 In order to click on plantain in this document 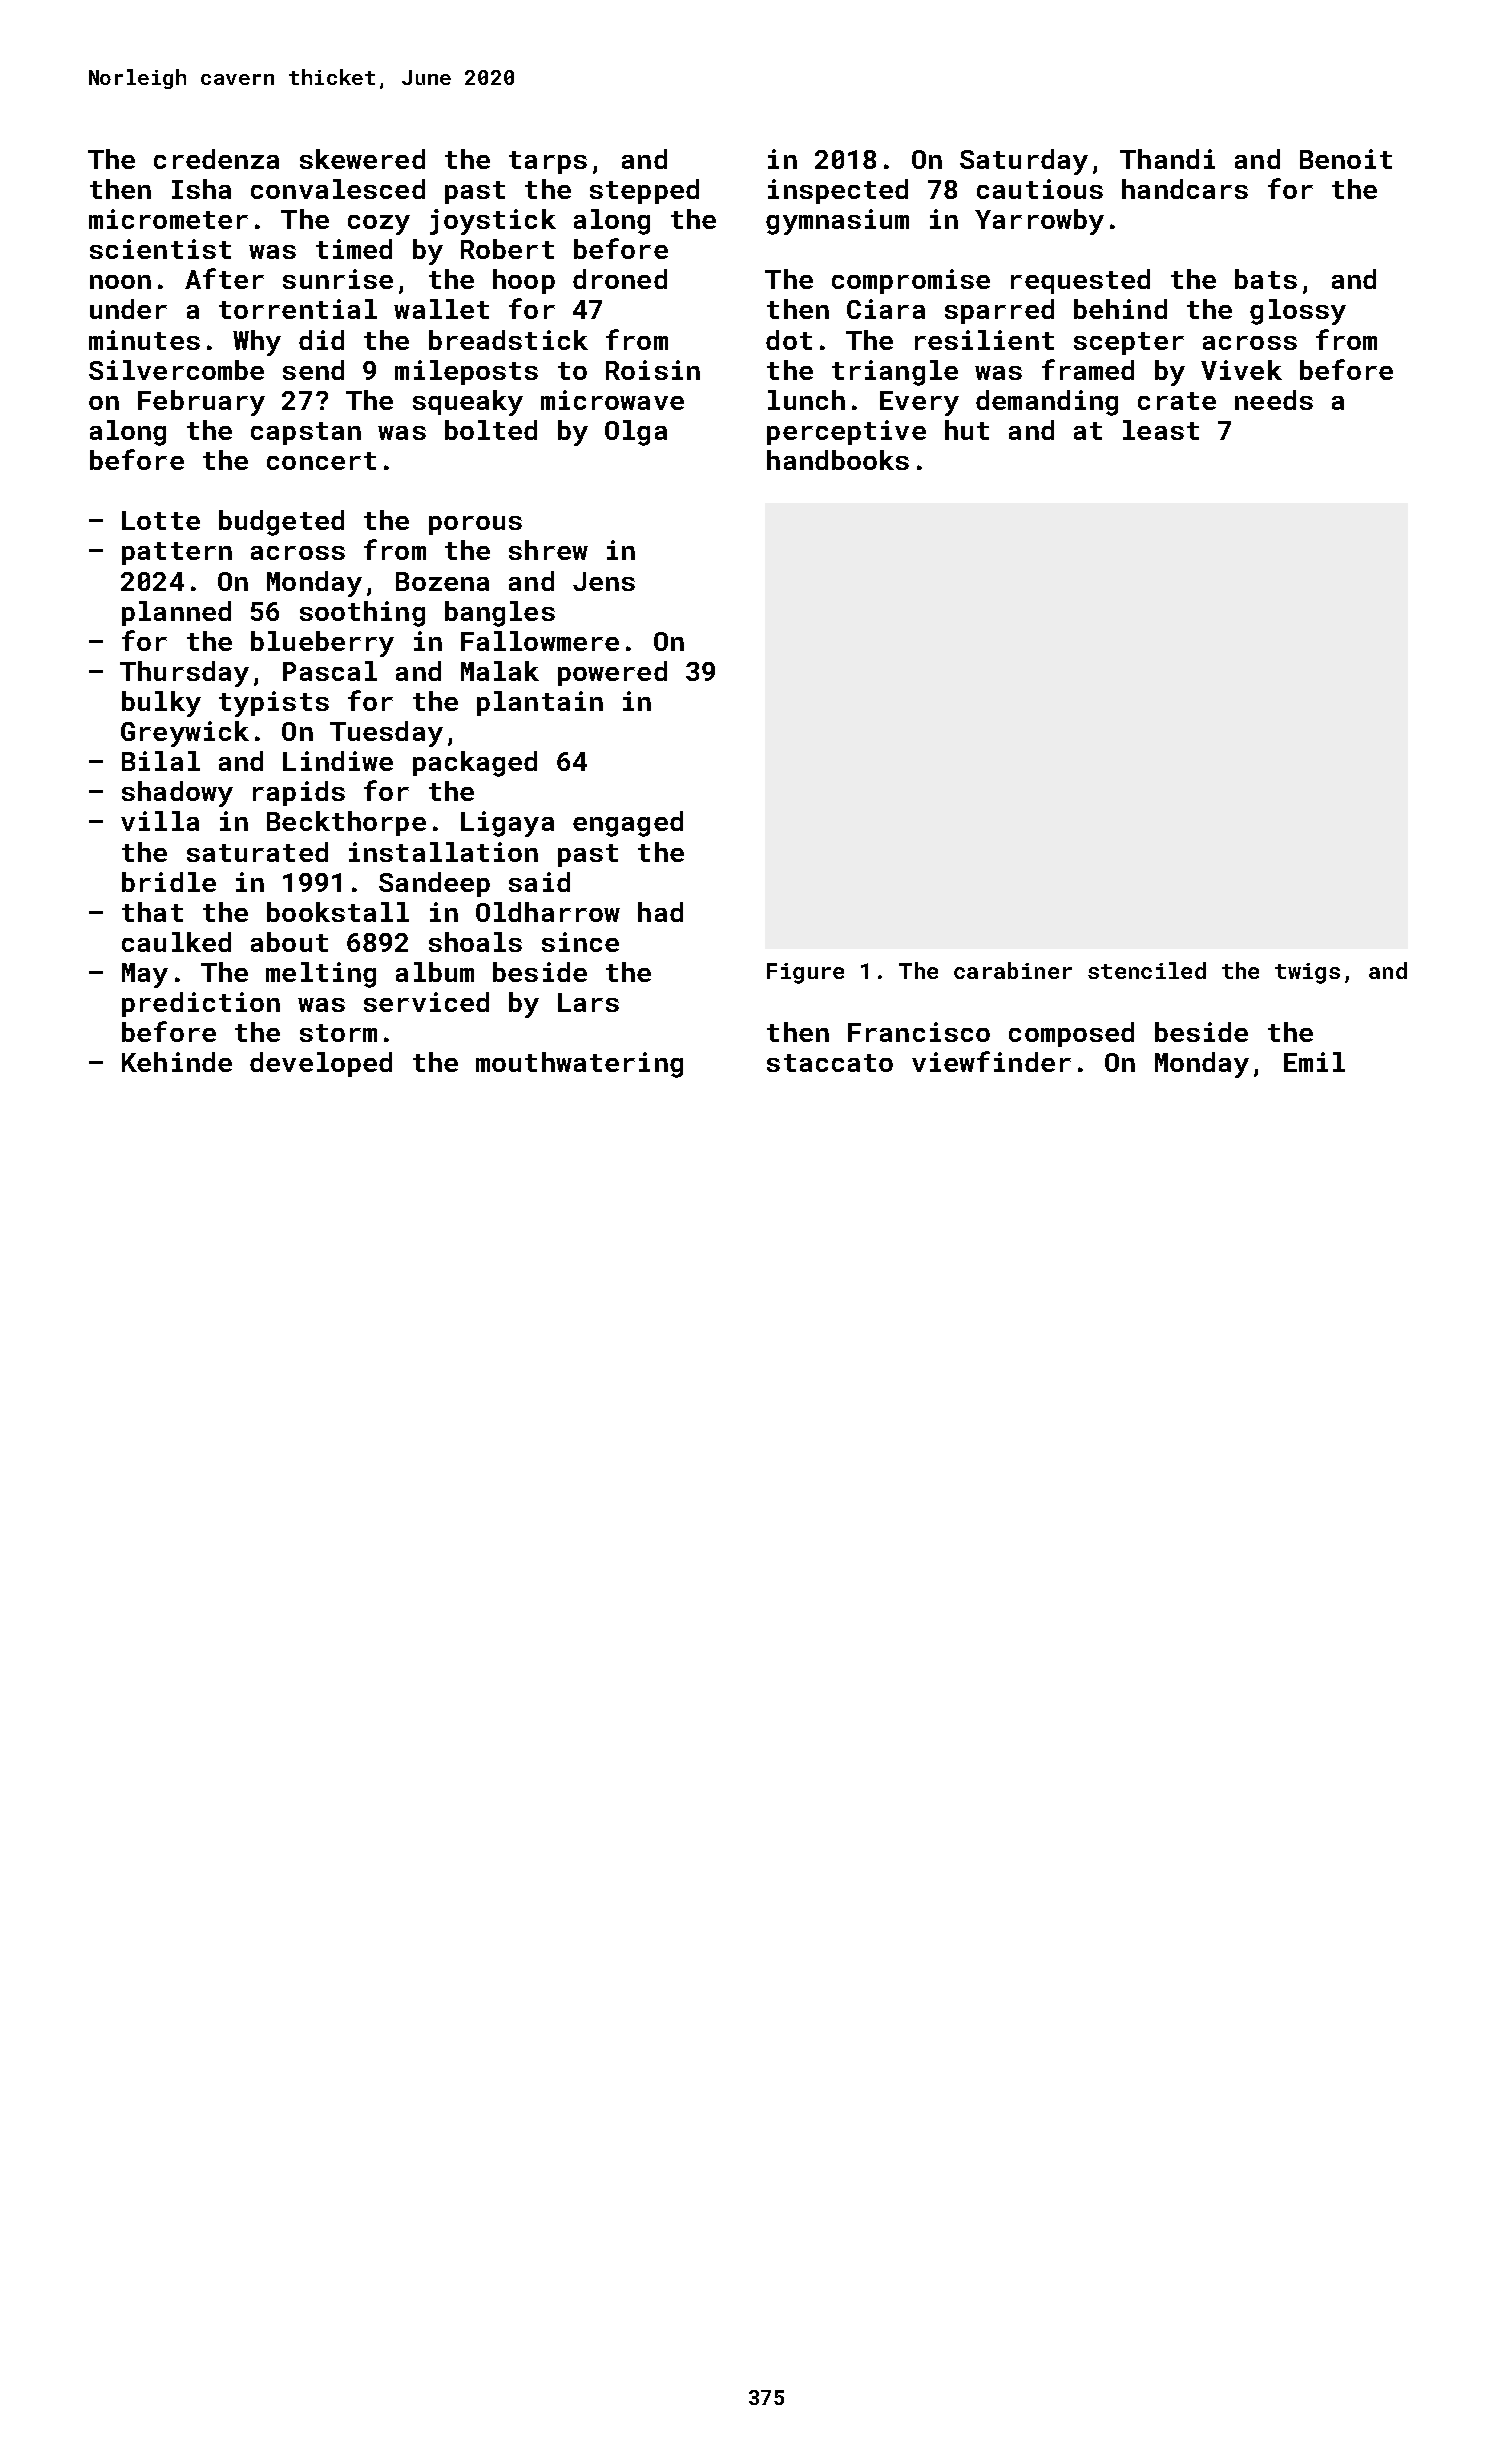, I will do `click(540, 703)`.
